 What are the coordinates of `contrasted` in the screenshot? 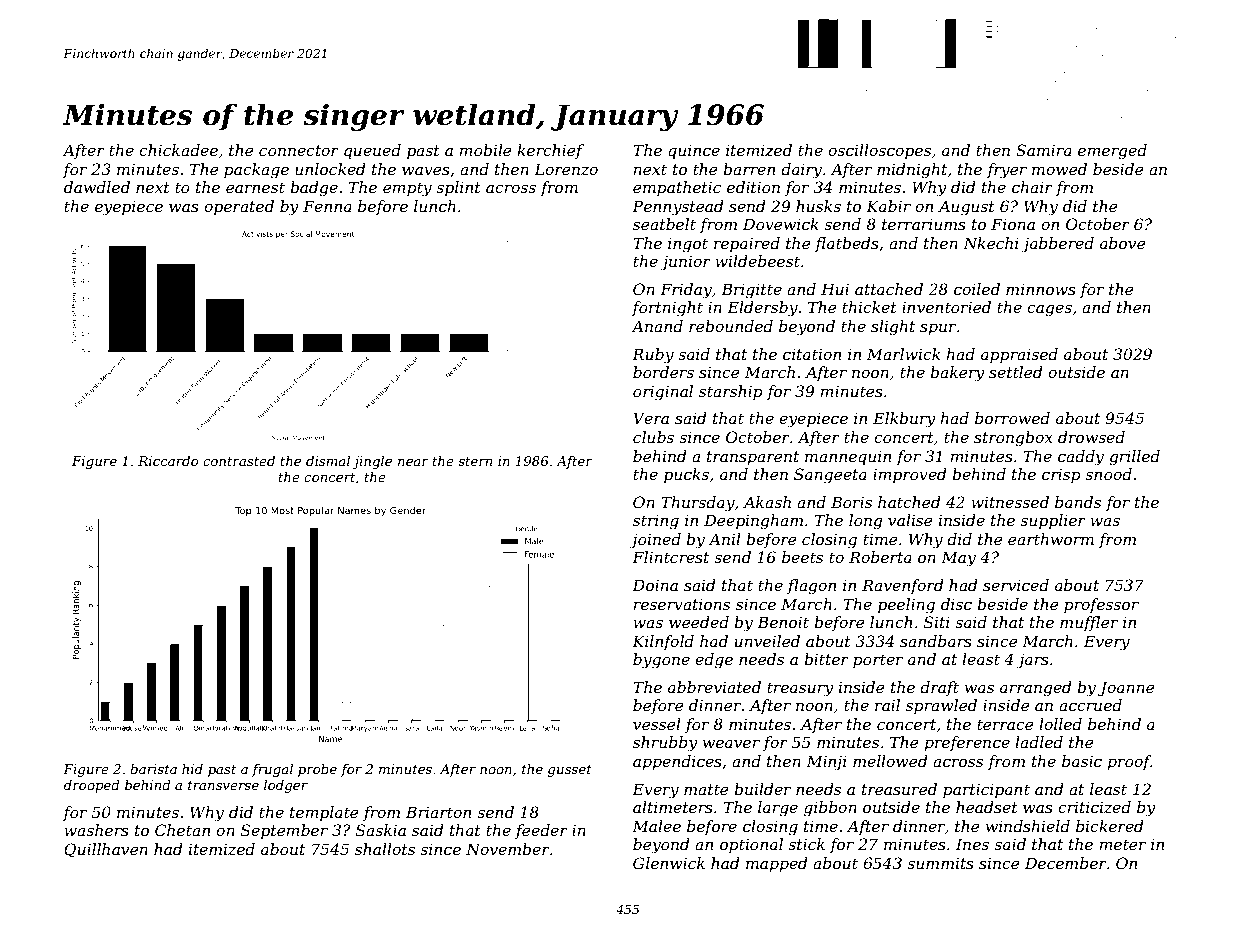 It's located at (239, 461).
